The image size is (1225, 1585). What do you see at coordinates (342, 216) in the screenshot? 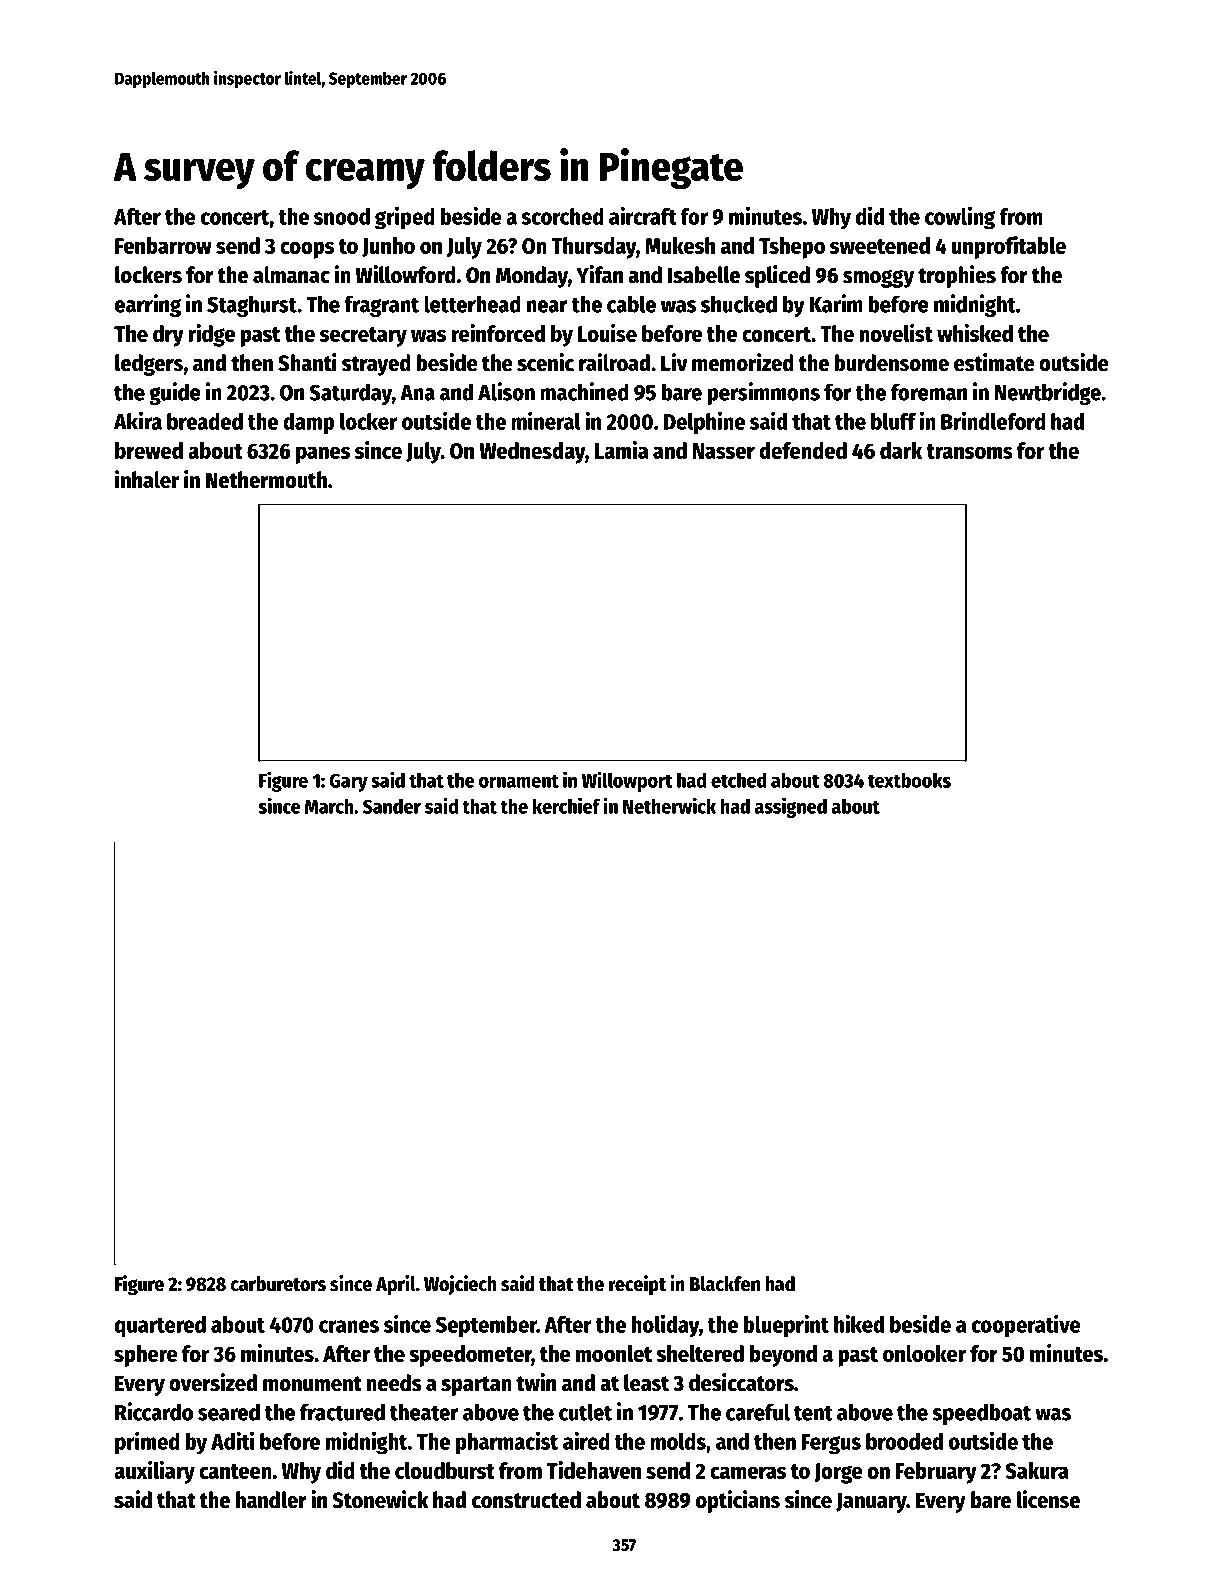
I see `snood` at bounding box center [342, 216].
